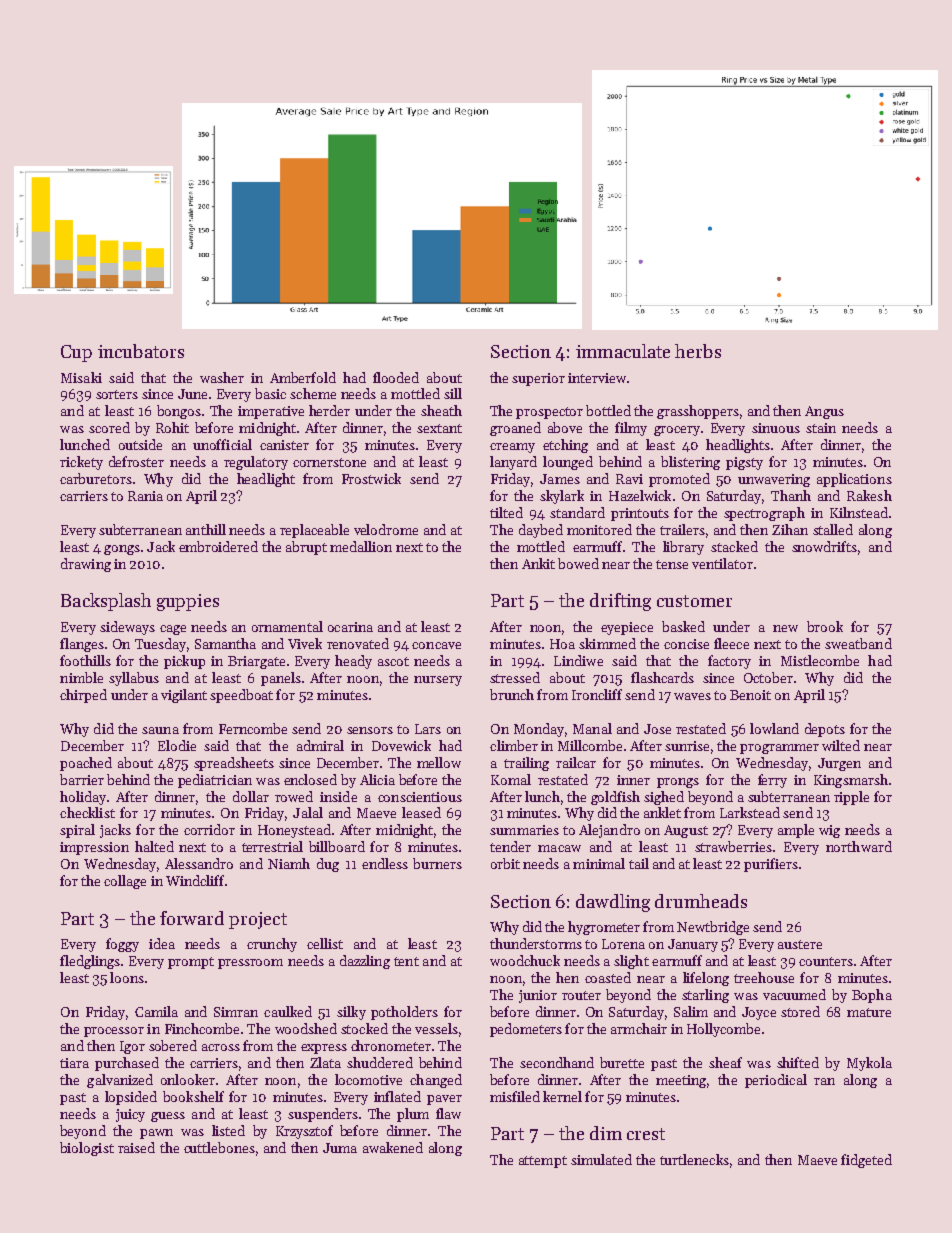 The height and width of the screenshot is (1233, 952). Describe the element at coordinates (202, 1028) in the screenshot. I see `Finchcombe` at that location.
